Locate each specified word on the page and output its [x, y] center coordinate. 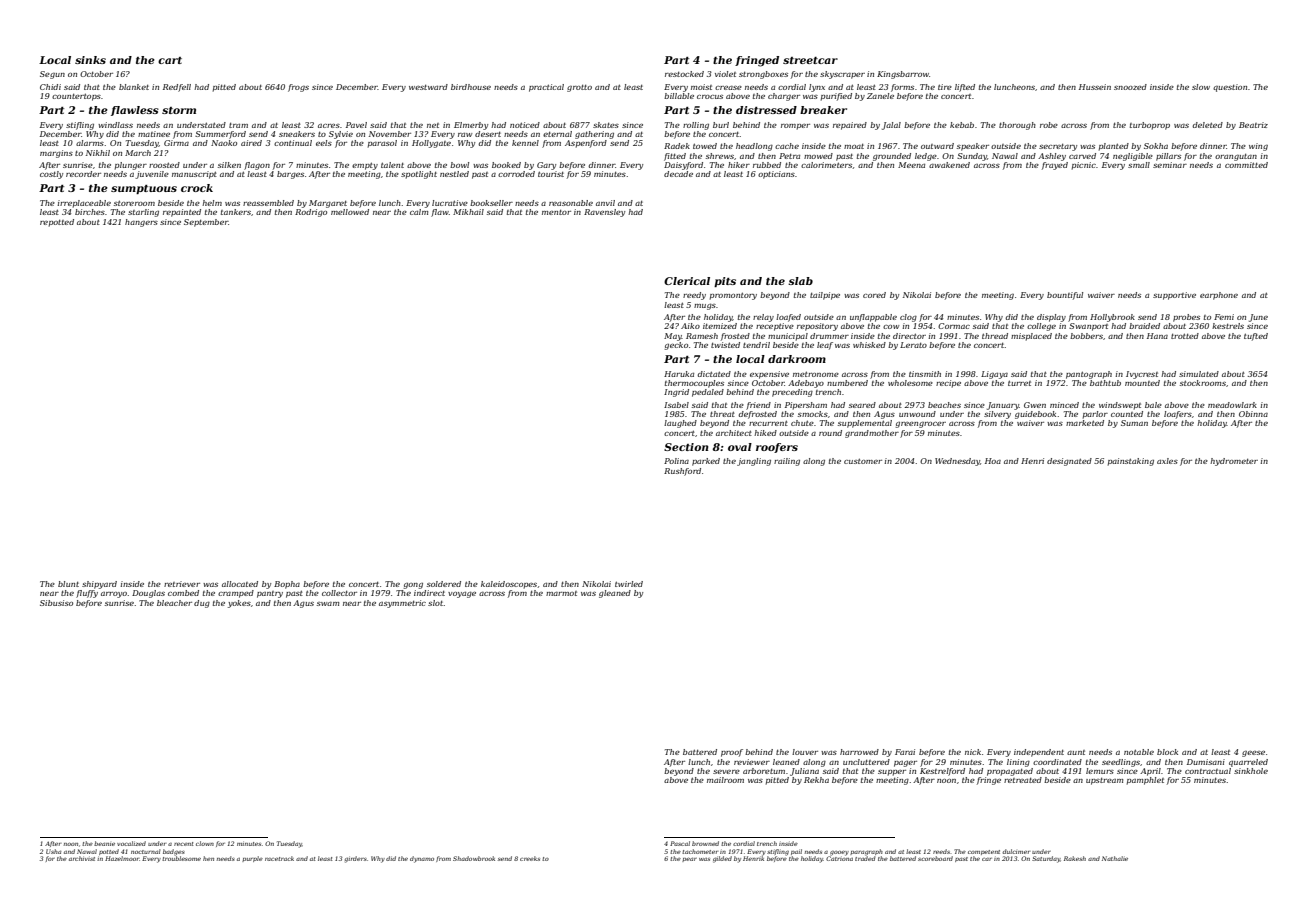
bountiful [1065, 296]
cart [170, 60]
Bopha [287, 585]
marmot [561, 593]
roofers [777, 448]
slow [1201, 87]
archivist [82, 858]
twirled [629, 584]
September [206, 223]
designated [1069, 462]
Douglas [148, 594]
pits [725, 282]
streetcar [810, 60]
